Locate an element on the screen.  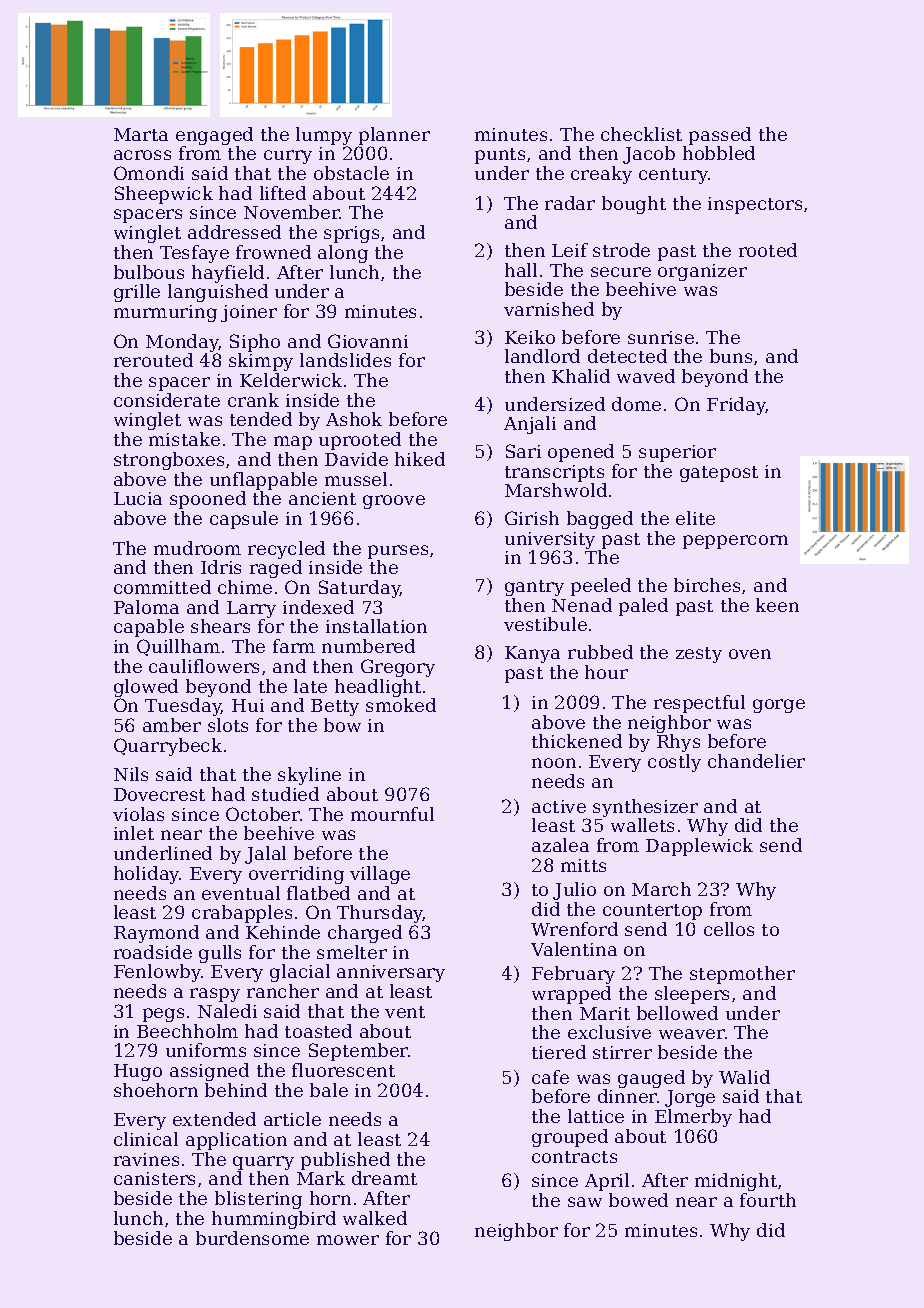
dreamt is located at coordinates (384, 1178).
